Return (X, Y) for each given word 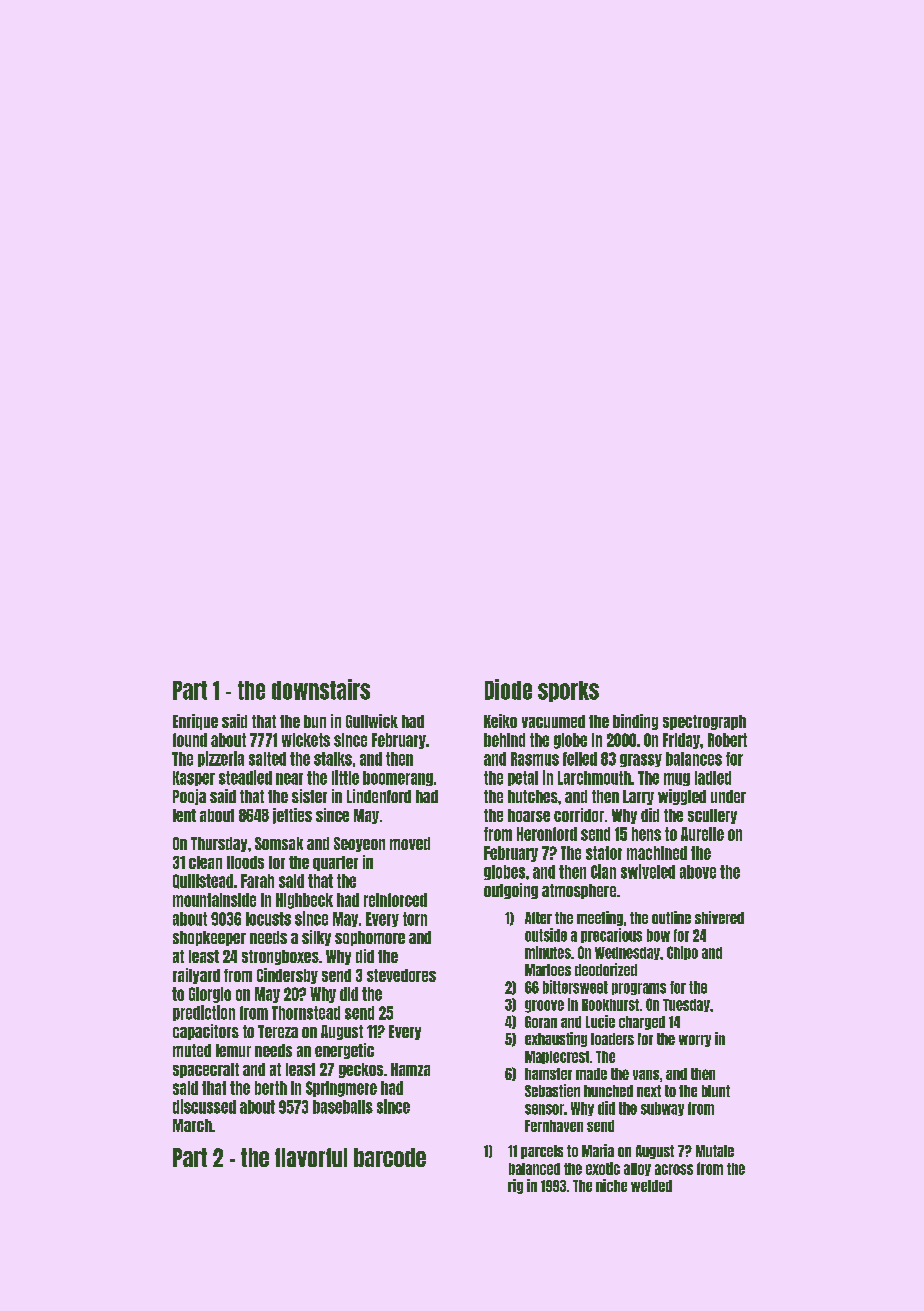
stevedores (401, 975)
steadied (245, 777)
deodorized (606, 969)
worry (695, 1041)
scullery (712, 816)
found (190, 740)
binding (635, 722)
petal (523, 778)
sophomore (370, 938)
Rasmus (535, 759)
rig (515, 1186)
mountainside (214, 900)
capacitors (206, 1032)
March (192, 1125)
